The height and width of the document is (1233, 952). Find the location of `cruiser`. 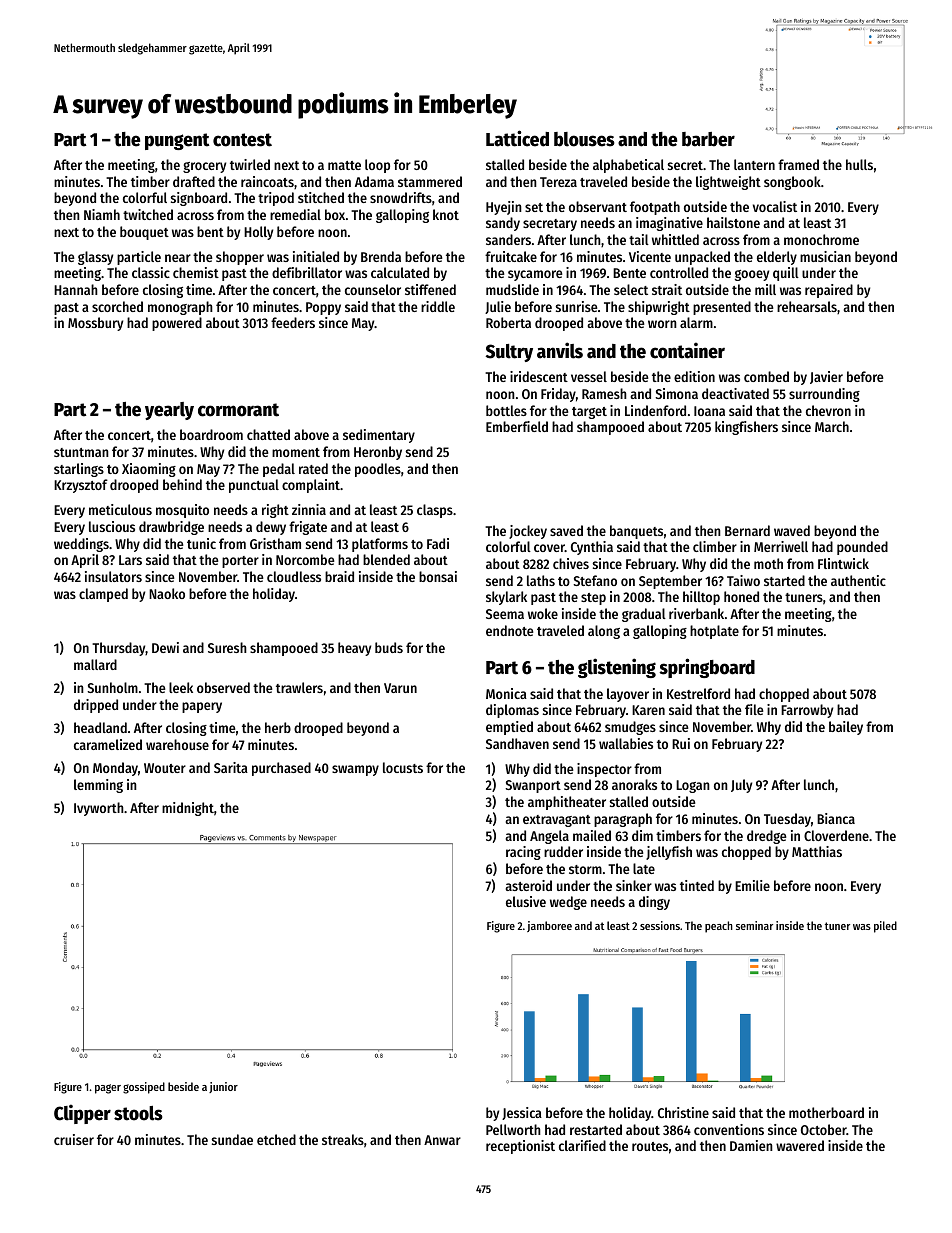

cruiser is located at coordinates (74, 1139).
